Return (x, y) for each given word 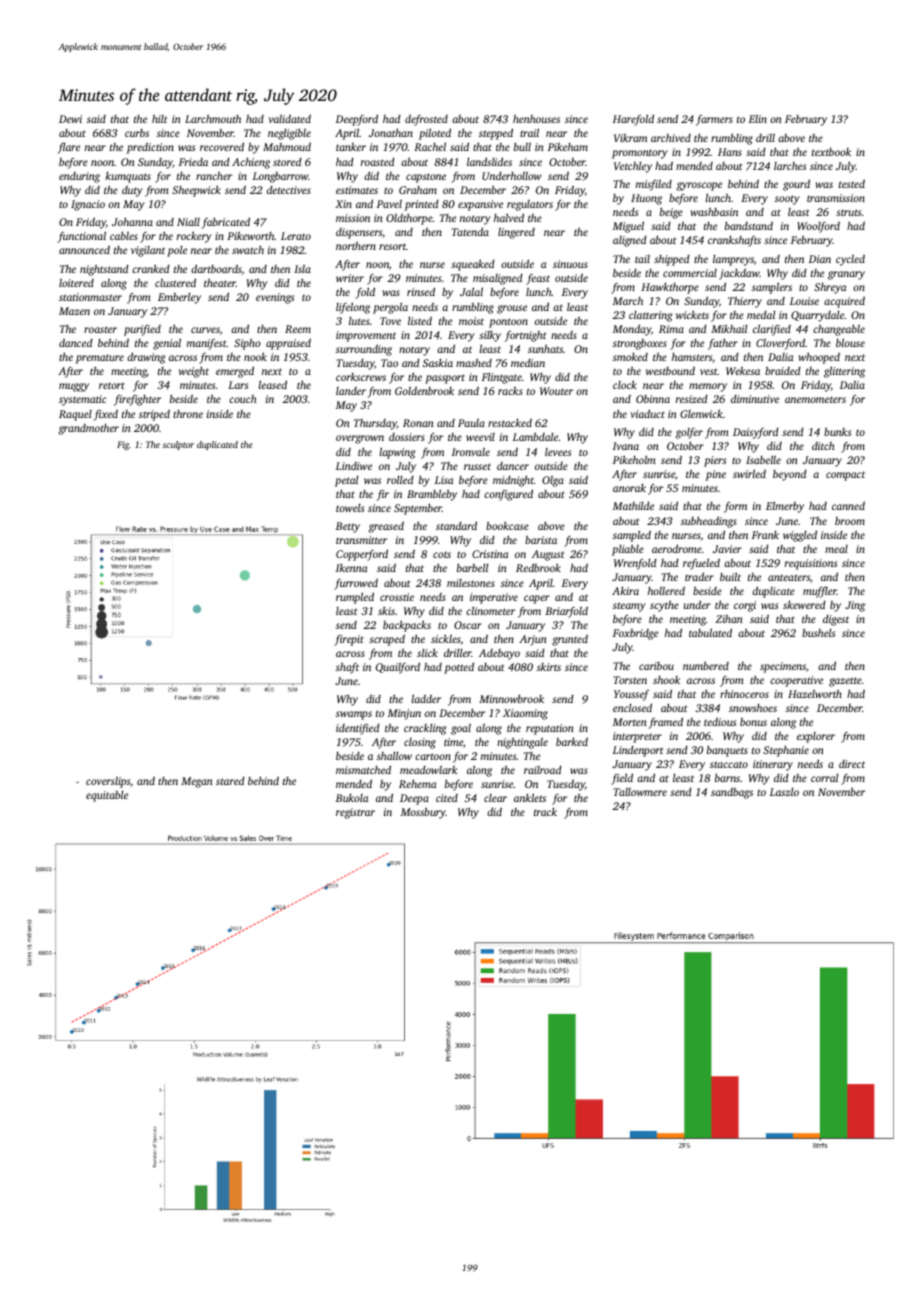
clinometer (490, 611)
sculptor (178, 445)
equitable (107, 796)
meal (836, 549)
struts (848, 212)
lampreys (733, 260)
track (545, 812)
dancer (513, 466)
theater (220, 283)
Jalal (471, 292)
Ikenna (352, 568)
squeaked (473, 265)
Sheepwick (196, 191)
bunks (837, 431)
